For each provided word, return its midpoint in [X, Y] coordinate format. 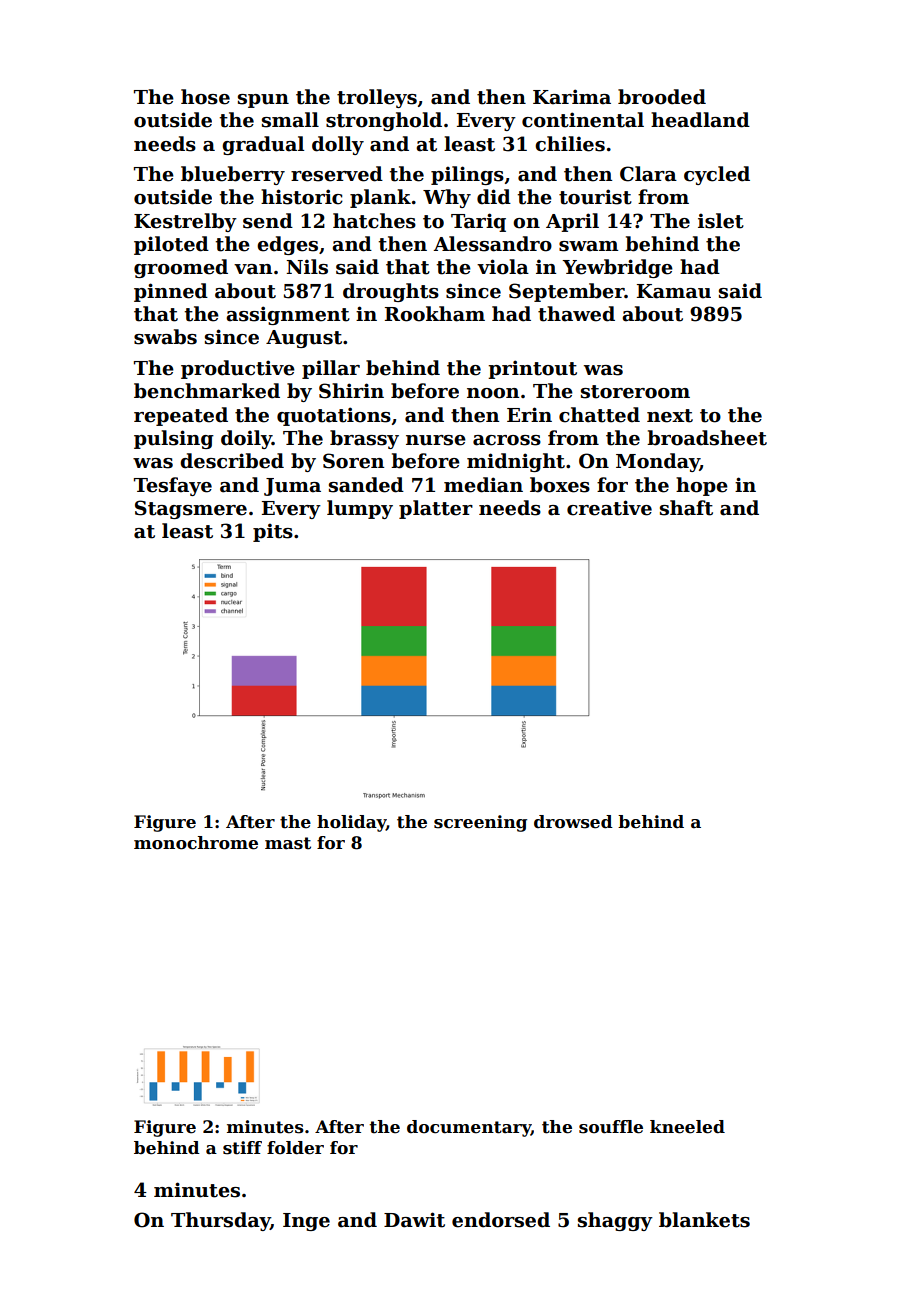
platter [436, 509]
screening [480, 823]
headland [700, 120]
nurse [436, 440]
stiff [242, 1148]
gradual [263, 145]
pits [273, 532]
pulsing [174, 439]
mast [288, 843]
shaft [686, 508]
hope [702, 486]
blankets [704, 1220]
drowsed [573, 822]
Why [447, 198]
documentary [469, 1128]
